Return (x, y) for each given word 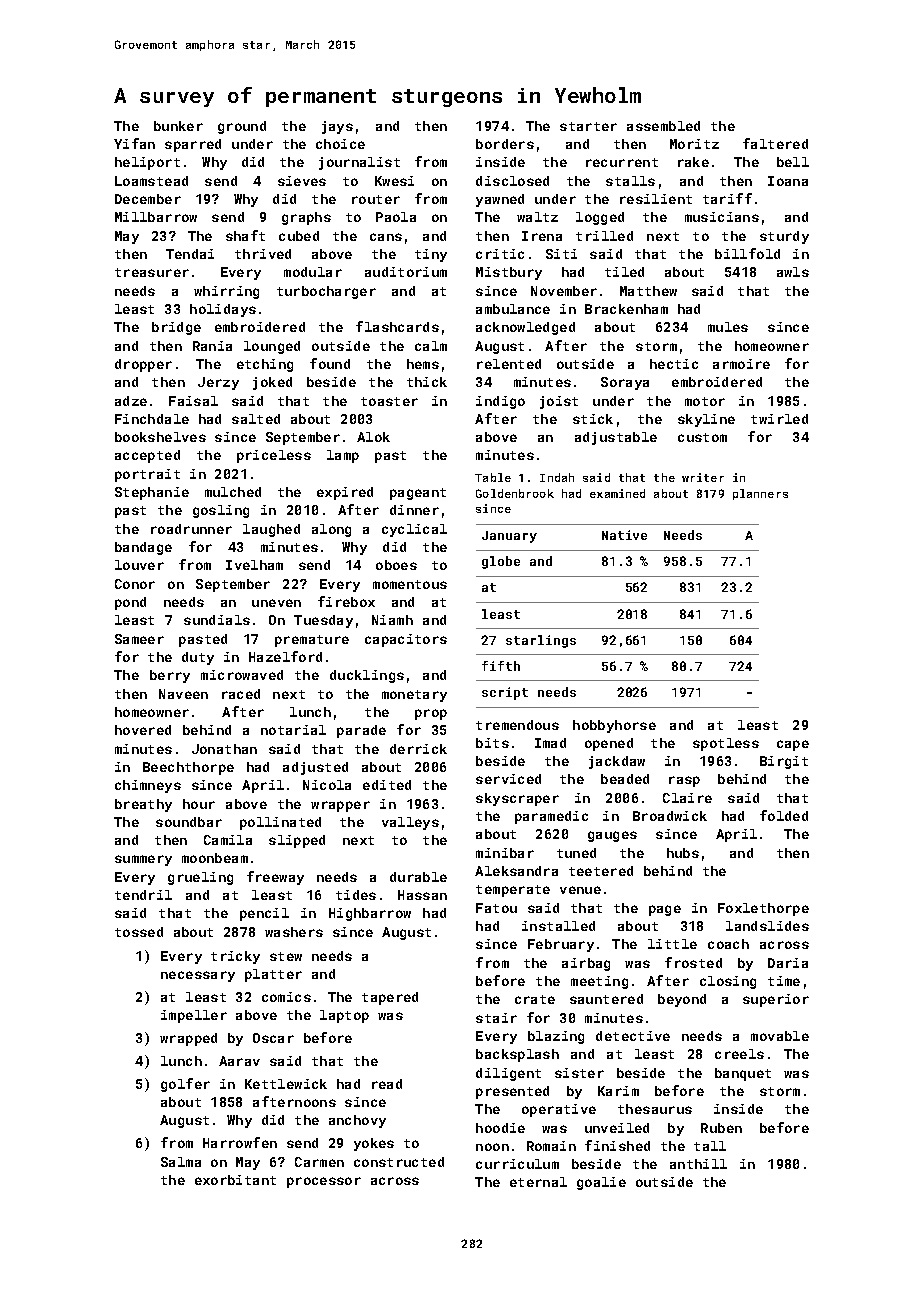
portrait (147, 475)
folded (784, 815)
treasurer (152, 272)
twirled (779, 419)
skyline (706, 420)
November (564, 291)
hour (199, 804)
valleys (410, 823)
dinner (414, 510)
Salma (181, 1162)
